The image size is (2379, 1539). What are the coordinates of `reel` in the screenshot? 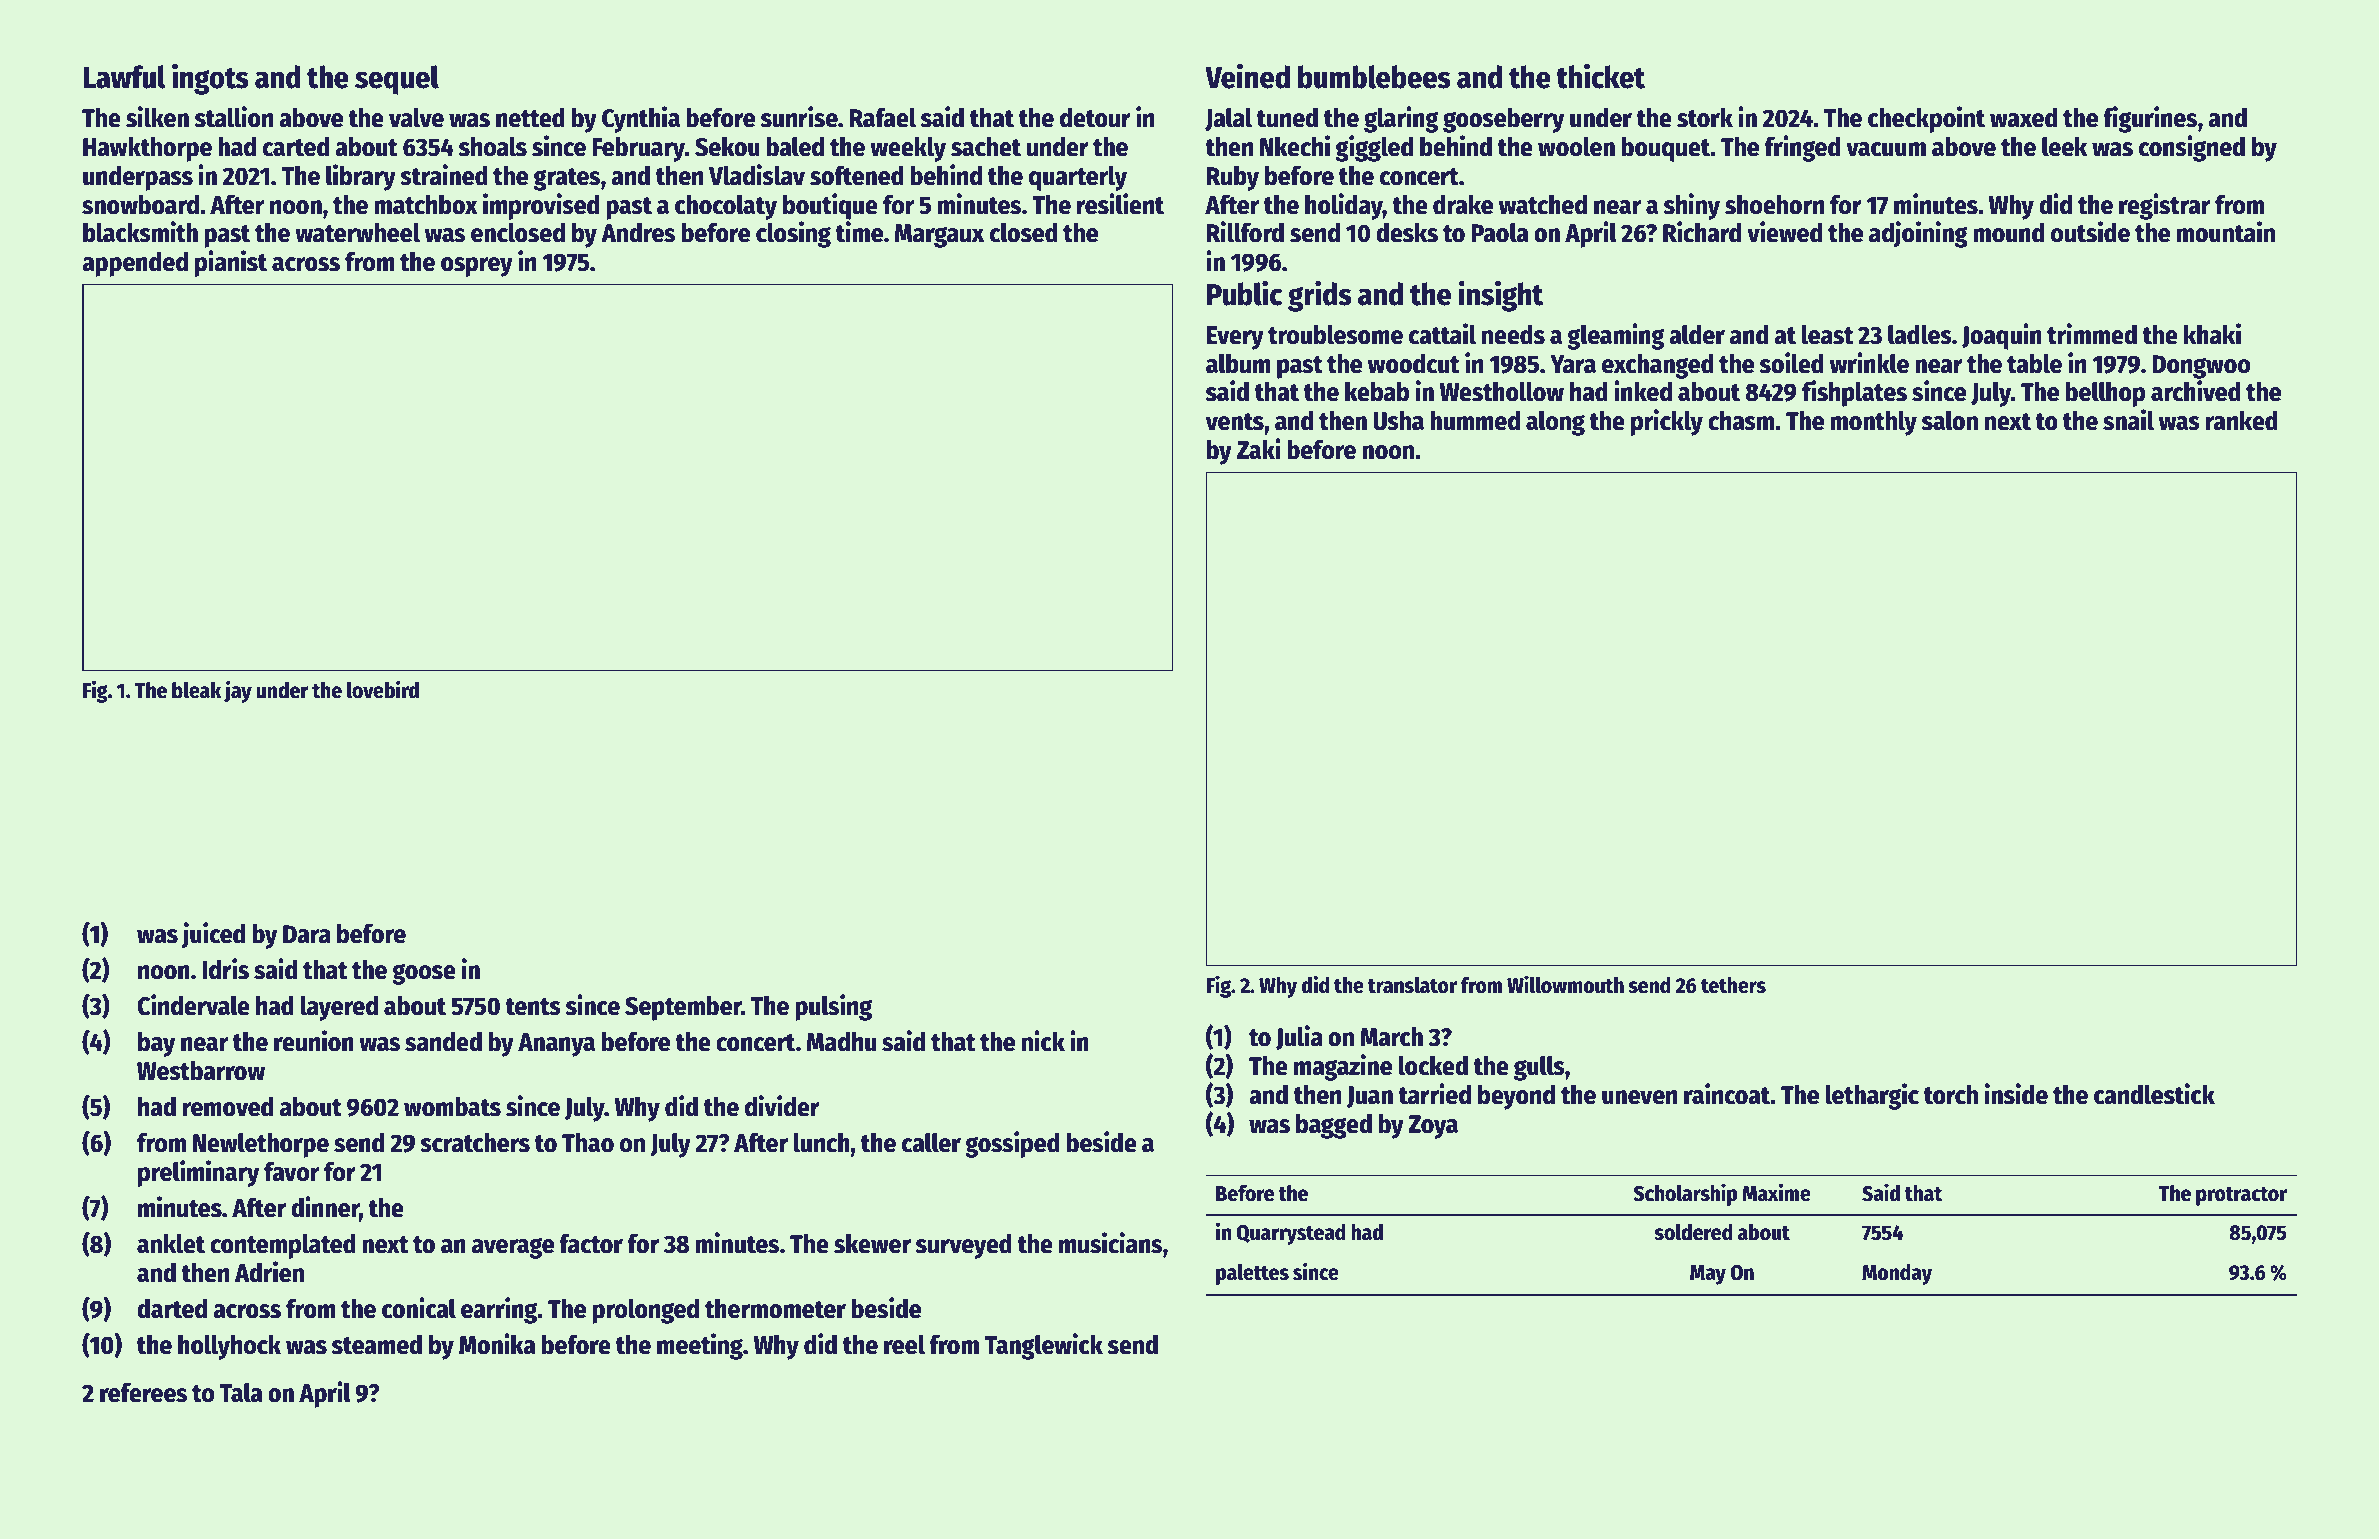 It's located at (904, 1345).
